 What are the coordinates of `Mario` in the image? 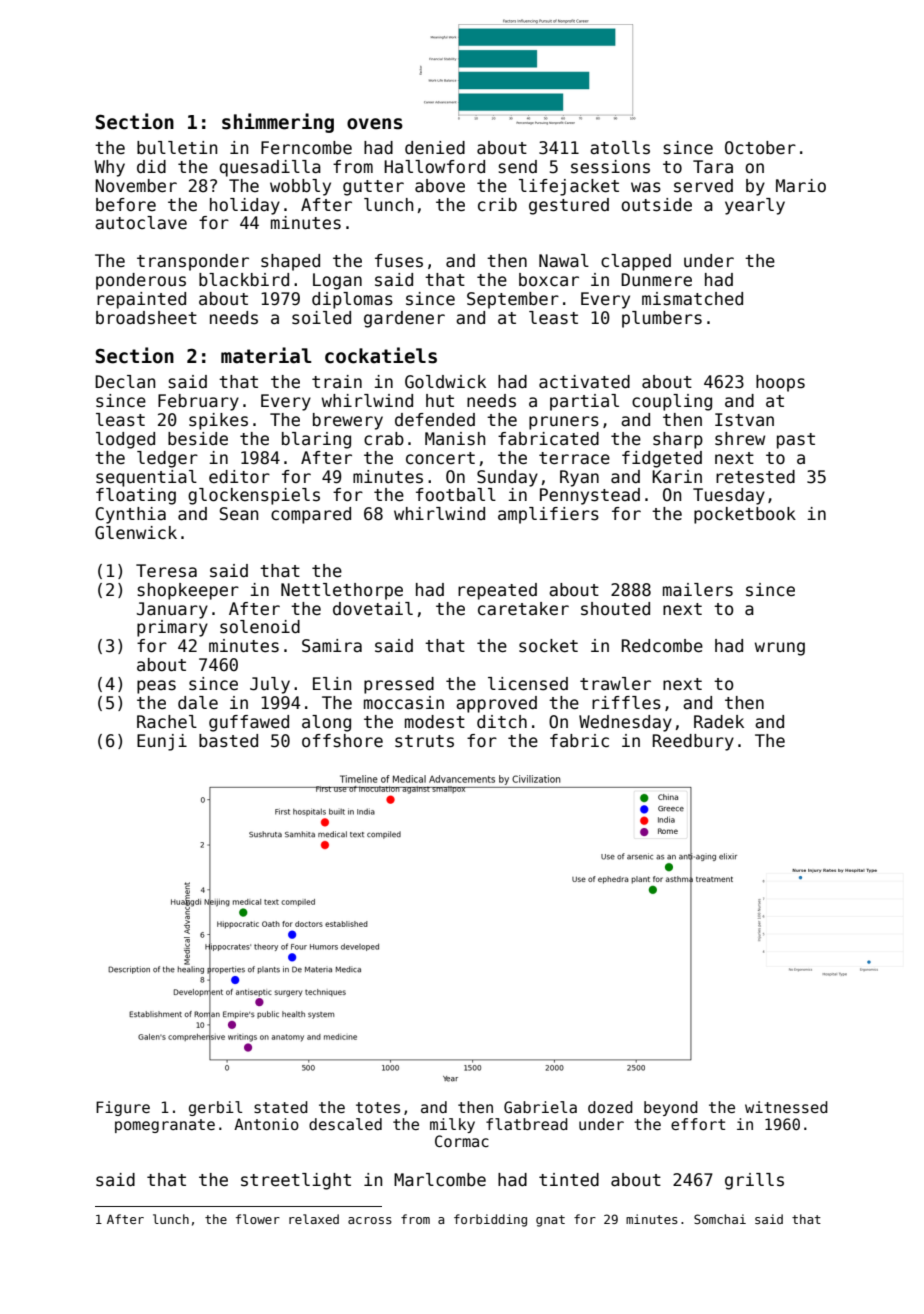 It's located at (801, 186).
